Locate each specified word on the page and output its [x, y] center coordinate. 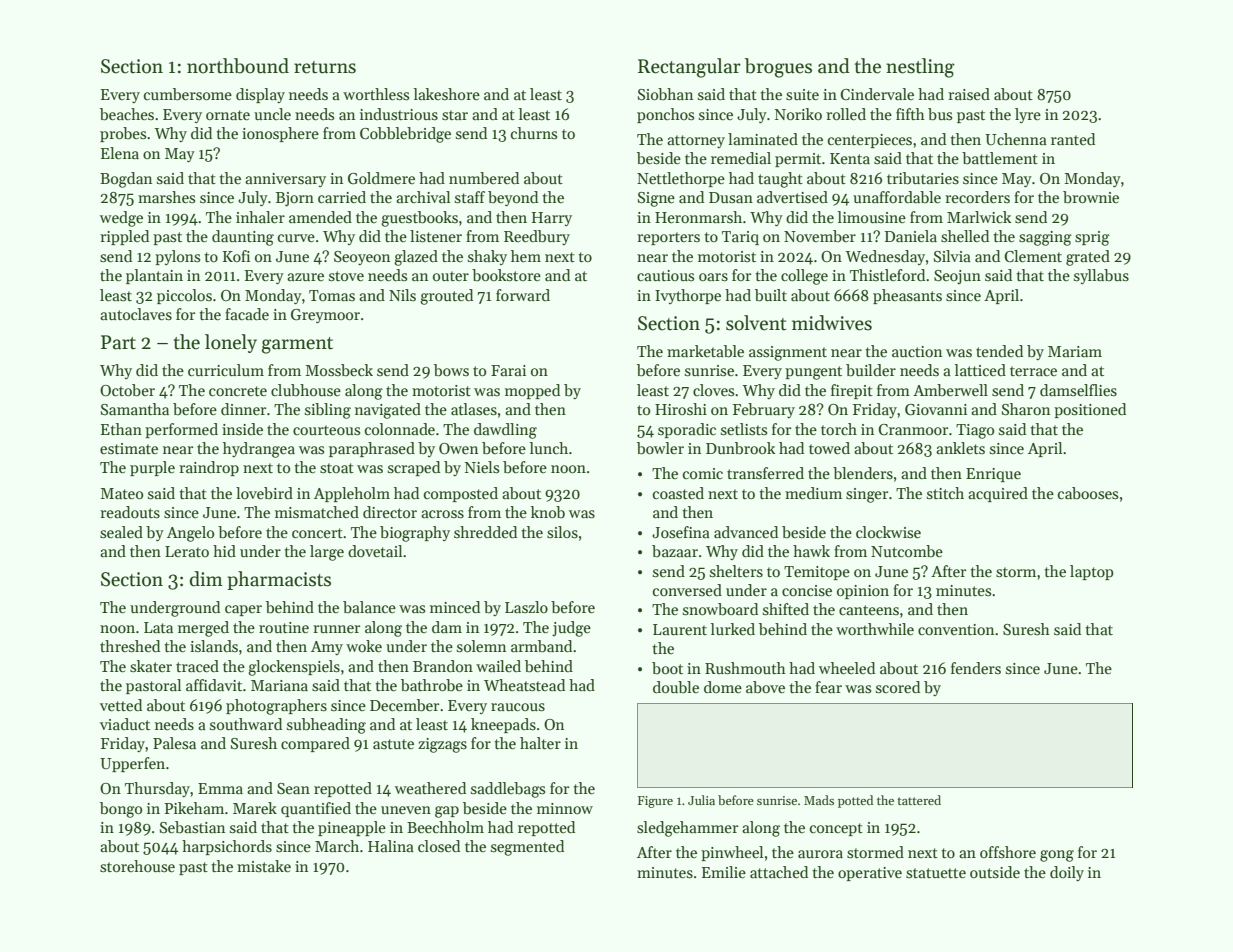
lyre [1028, 115]
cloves [713, 390]
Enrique [993, 475]
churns [534, 133]
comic [703, 473]
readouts [130, 512]
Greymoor [325, 316]
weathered [430, 788]
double [676, 687]
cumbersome [188, 94]
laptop [1092, 572]
